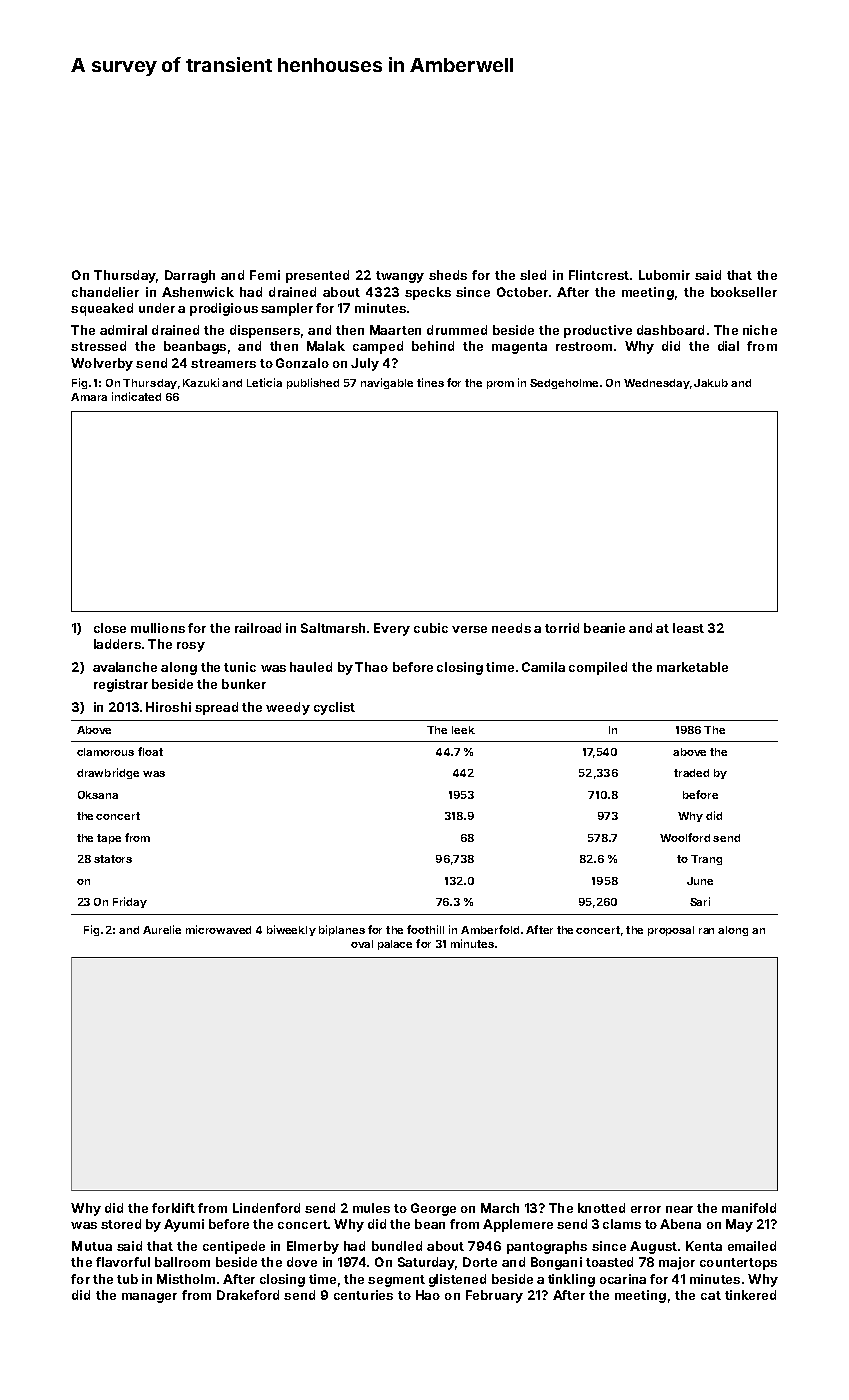 Image resolution: width=849 pixels, height=1400 pixels. I want to click on tub, so click(127, 1279).
